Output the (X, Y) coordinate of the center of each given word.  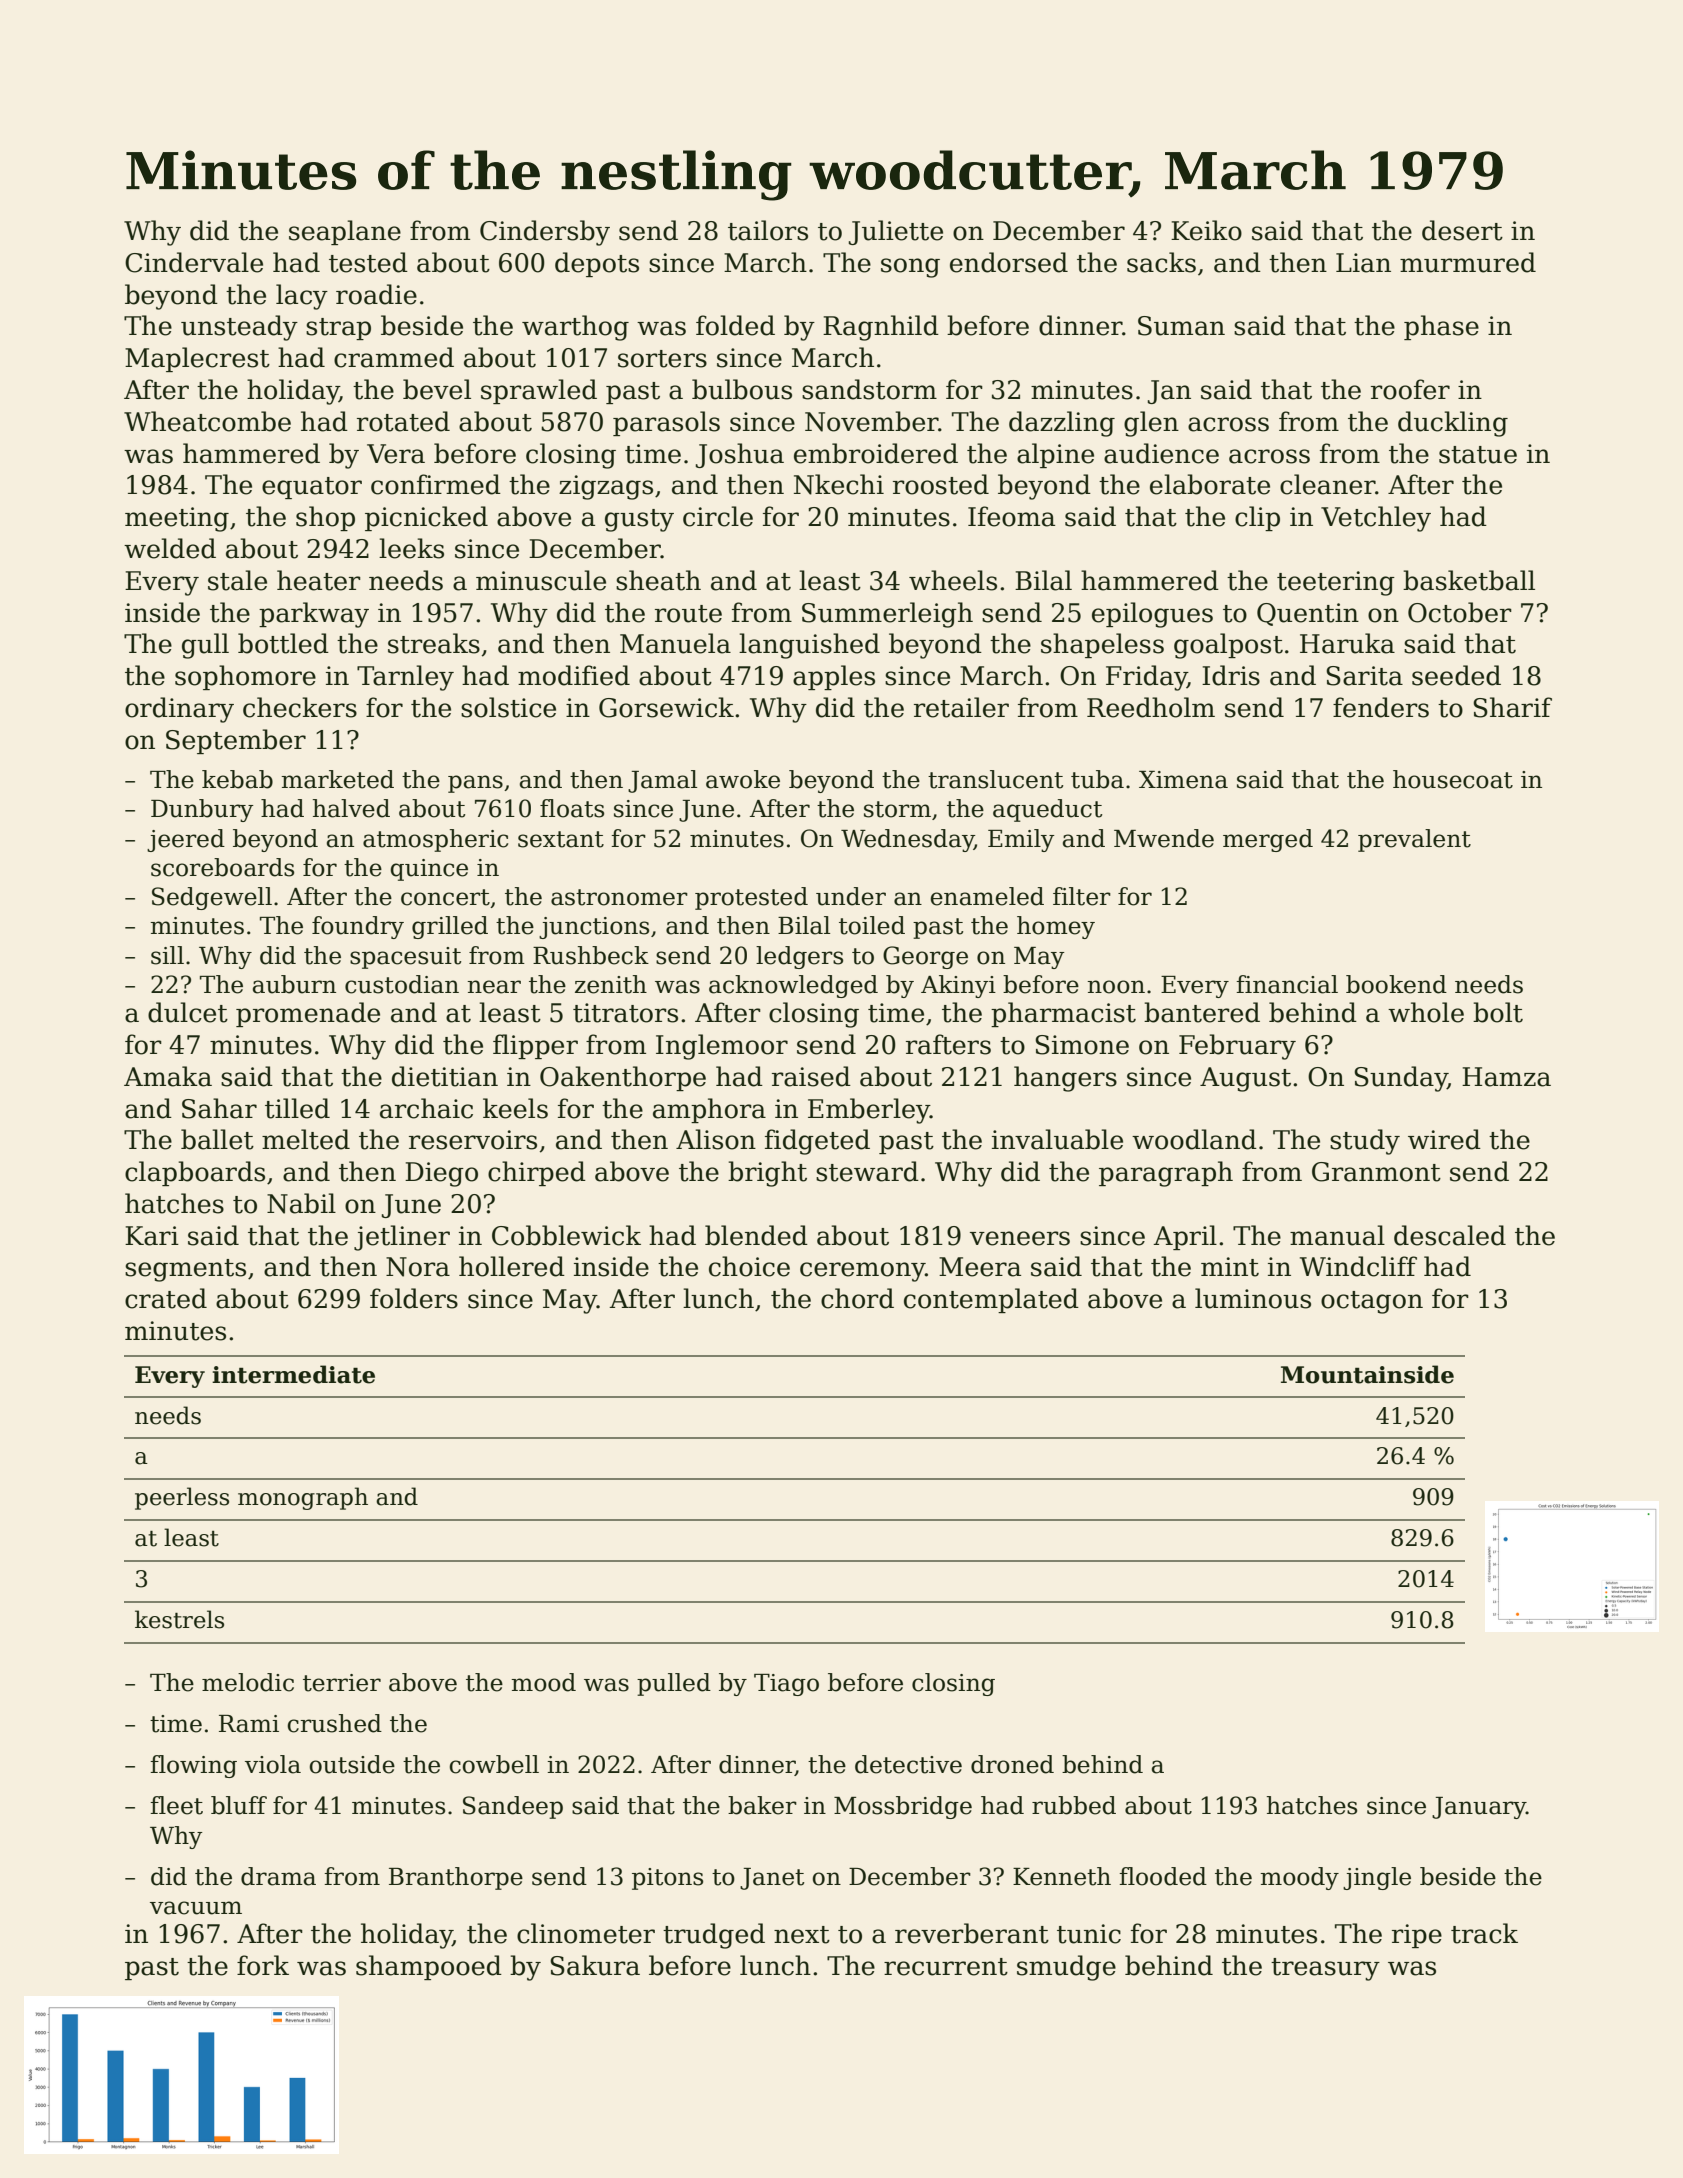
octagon (1372, 1302)
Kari (152, 1236)
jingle (1377, 1878)
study (1365, 1142)
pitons (667, 1879)
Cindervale (194, 262)
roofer (1410, 389)
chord (857, 1298)
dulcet (188, 1012)
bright (767, 1174)
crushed (334, 1723)
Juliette (896, 232)
